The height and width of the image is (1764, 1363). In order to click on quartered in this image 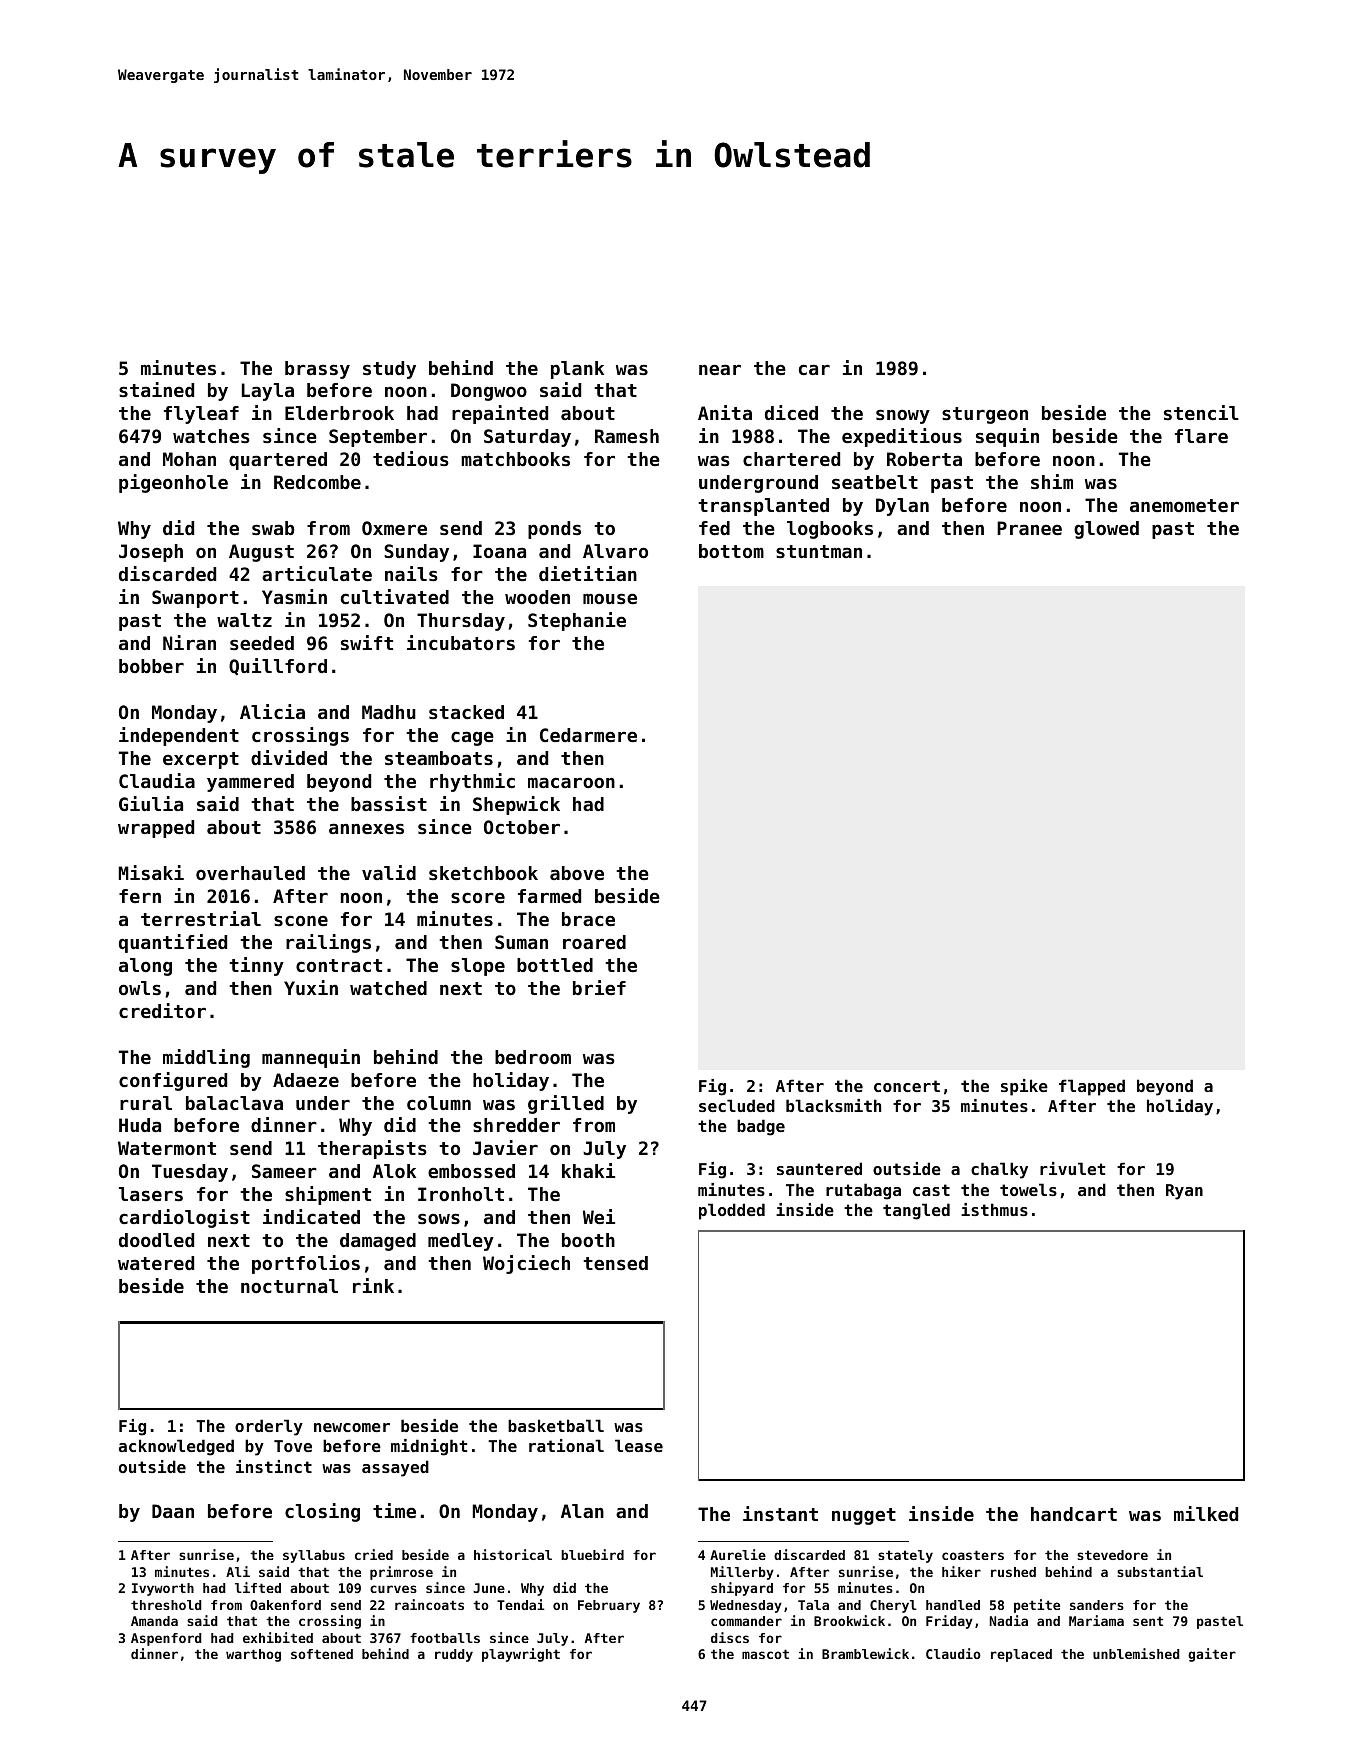, I will do `click(278, 461)`.
